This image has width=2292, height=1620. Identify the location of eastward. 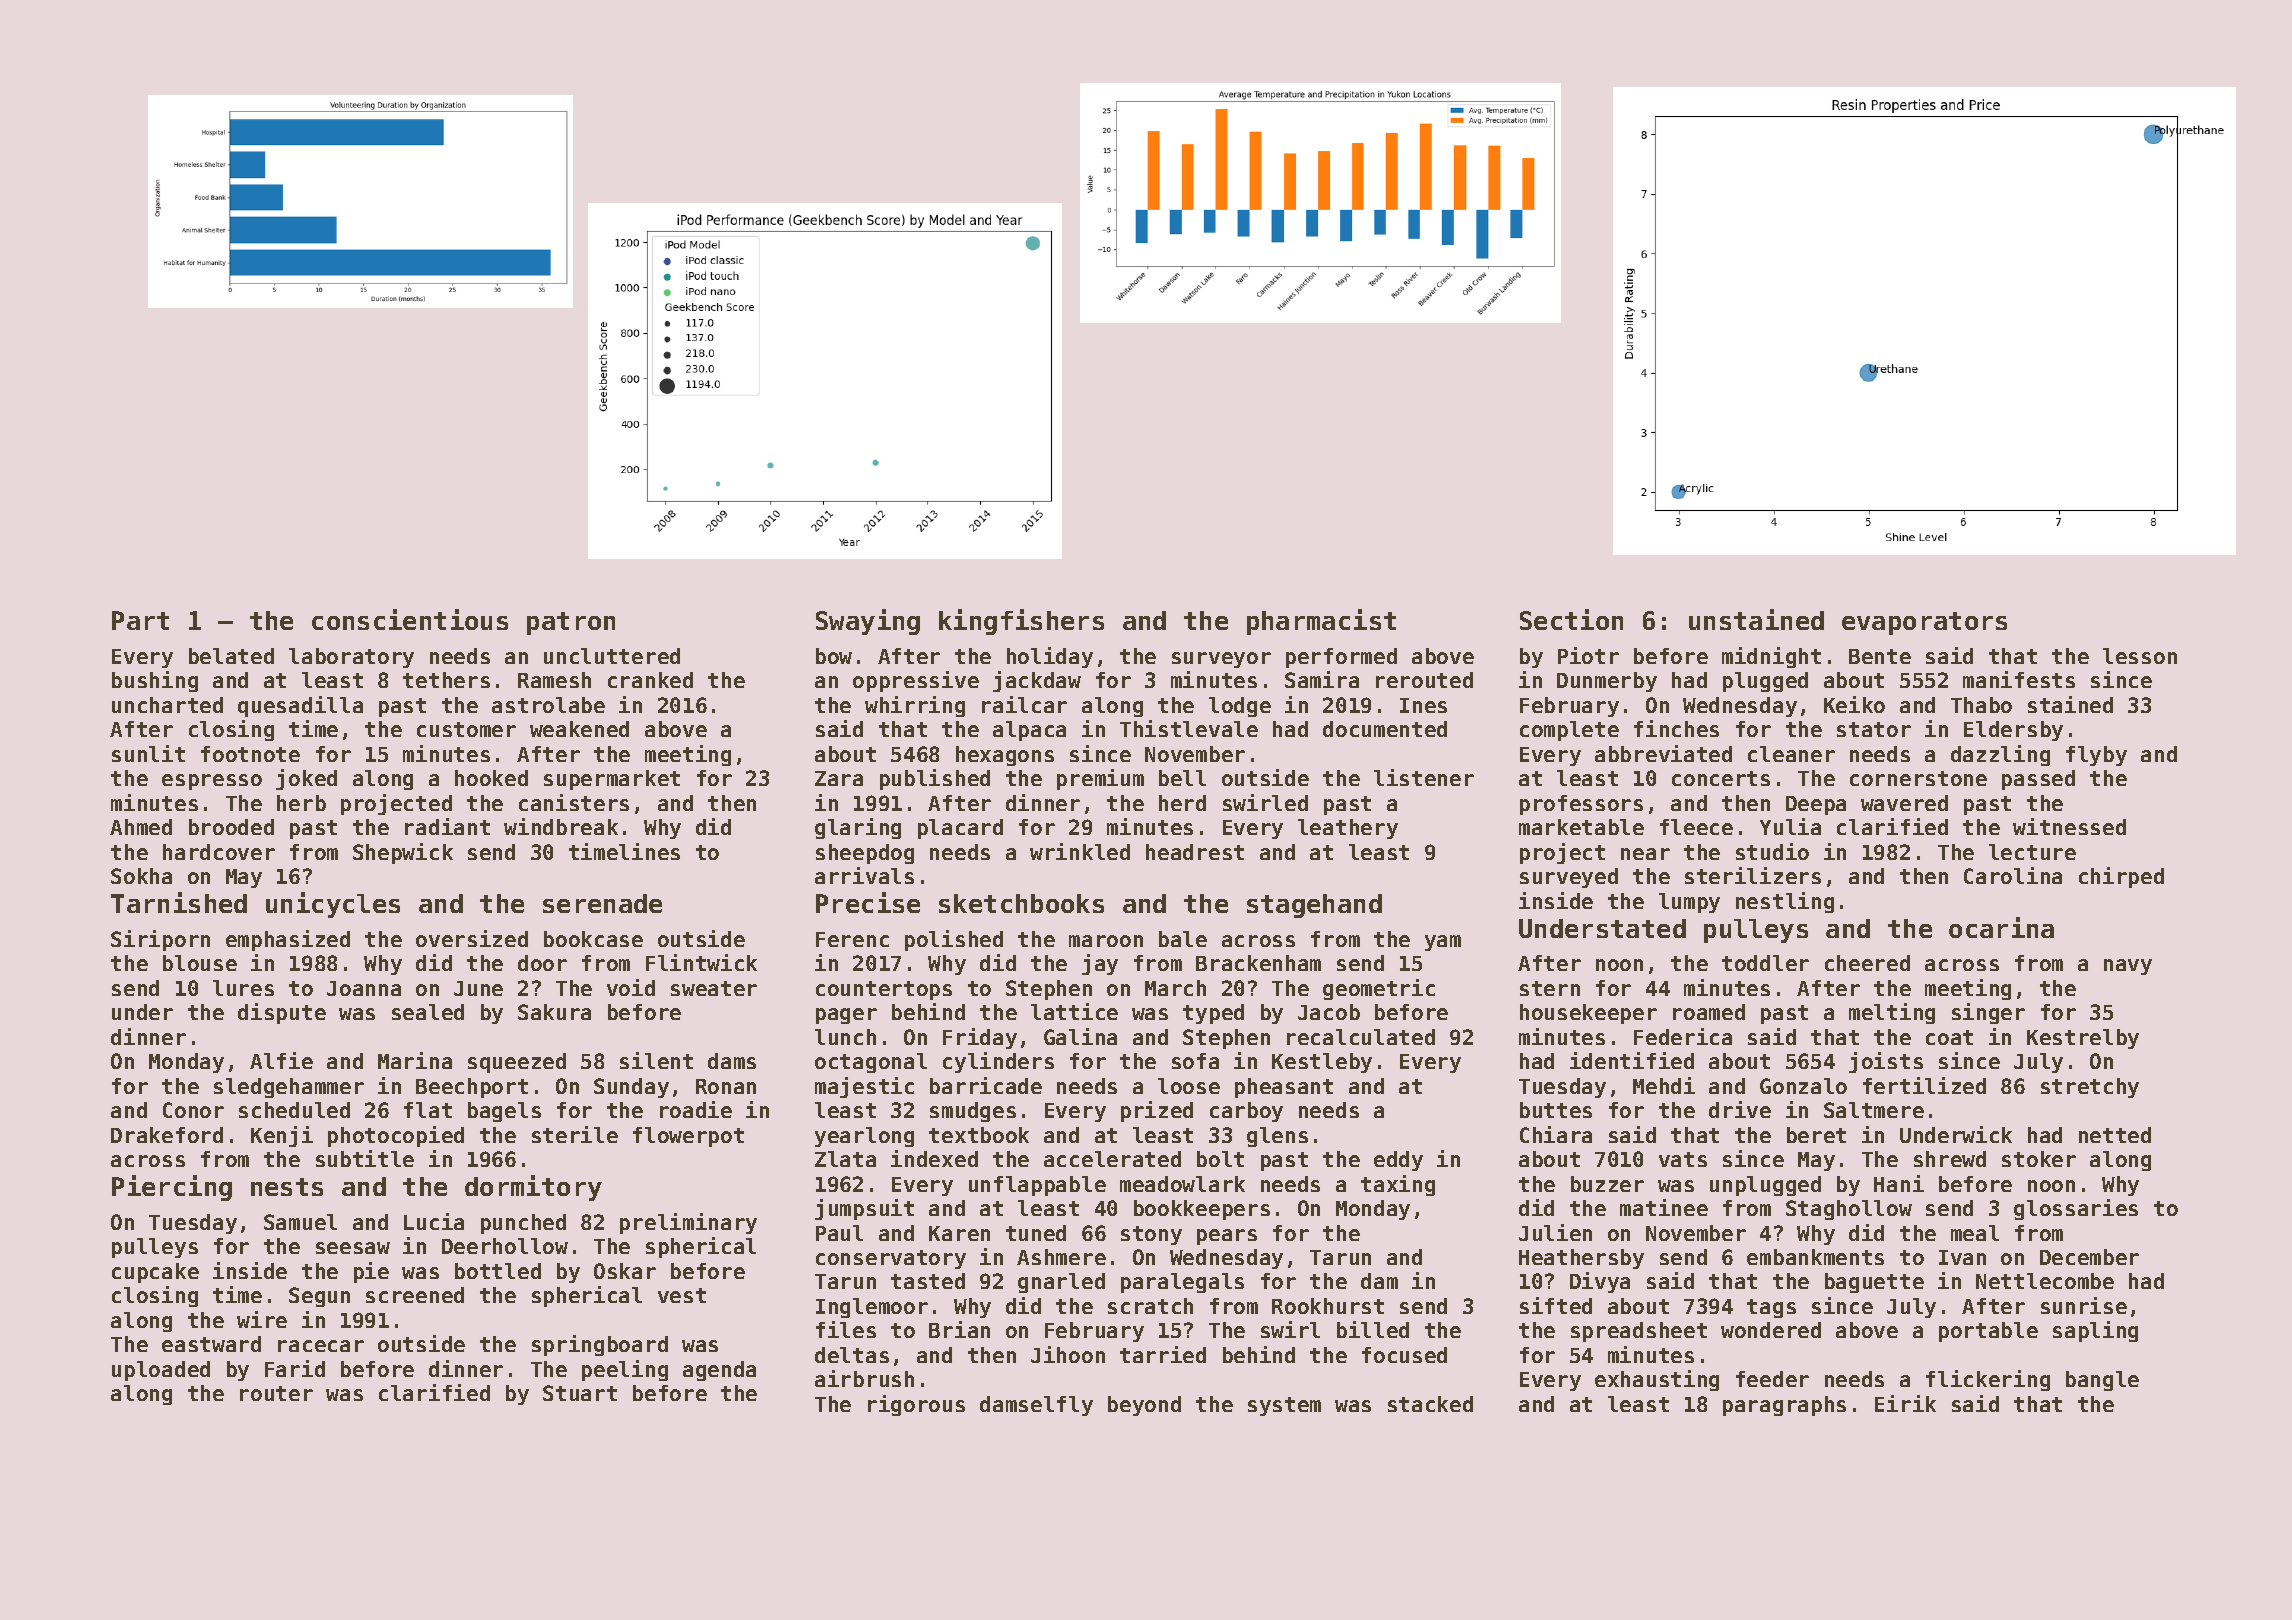
(211, 1344).
